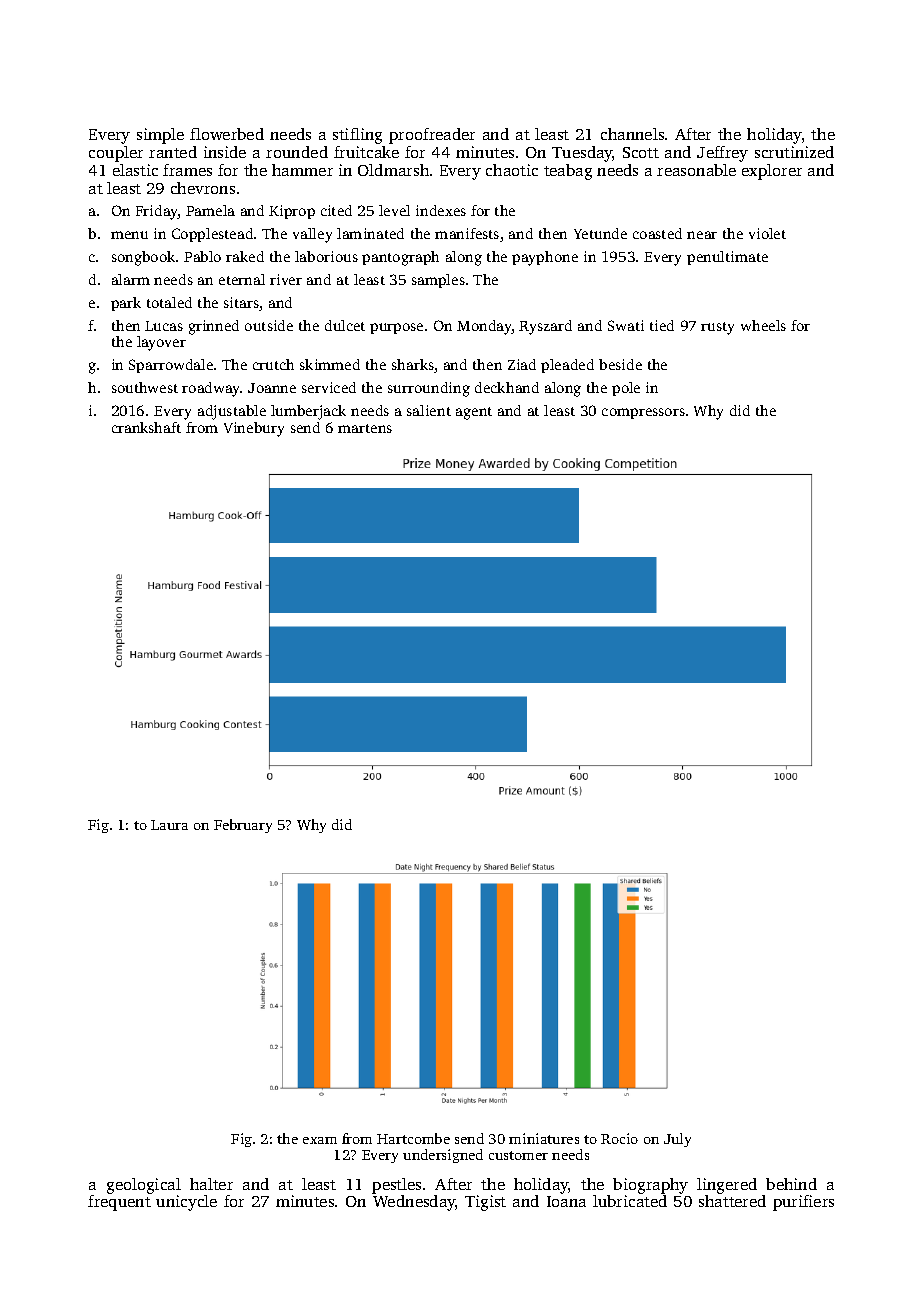 This page has height=1308, width=924. What do you see at coordinates (641, 152) in the page?
I see `Scott` at bounding box center [641, 152].
